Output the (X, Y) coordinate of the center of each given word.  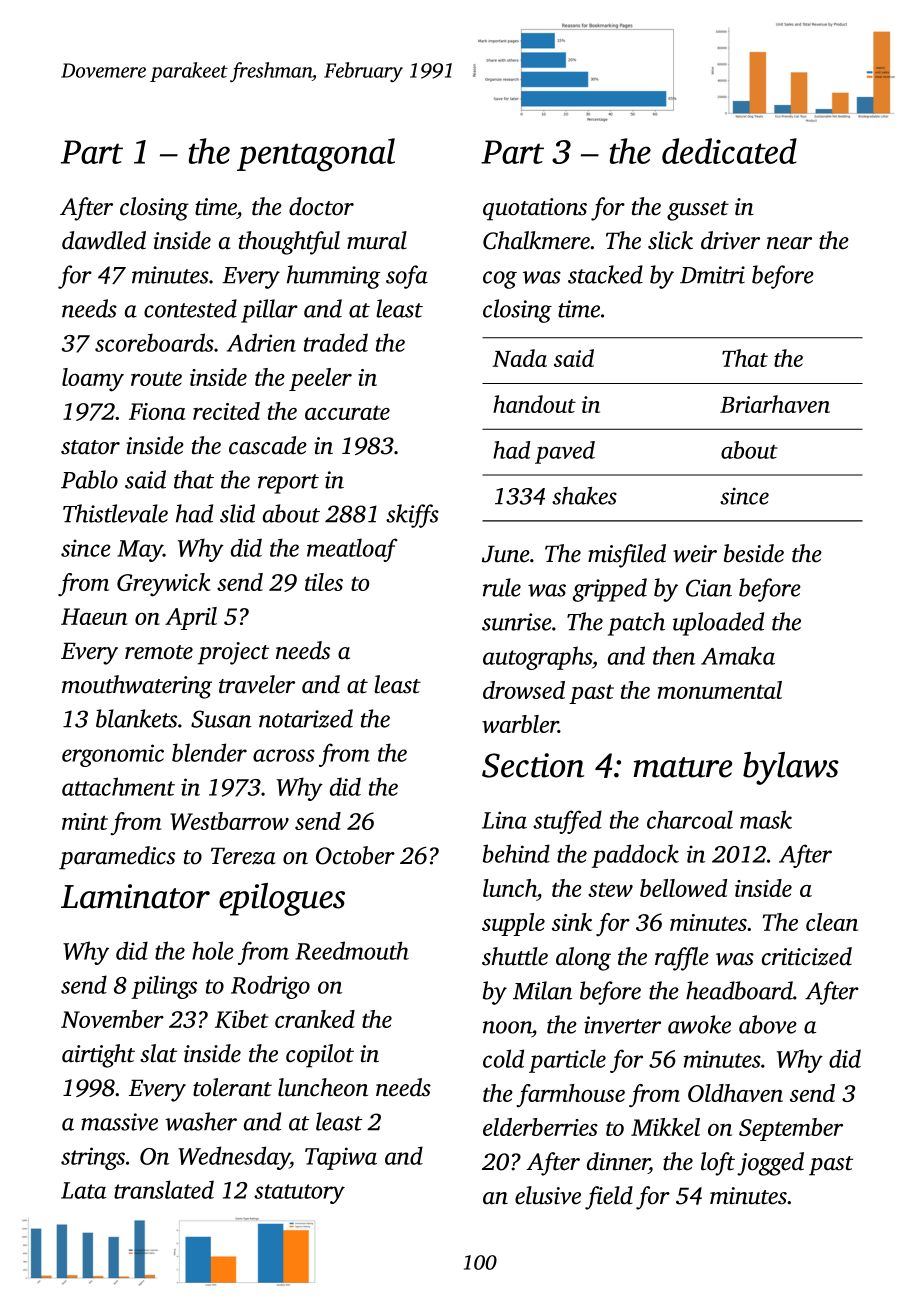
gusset (698, 211)
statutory (299, 1194)
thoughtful (289, 243)
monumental (720, 690)
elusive (548, 1195)
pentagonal (316, 155)
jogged (770, 1164)
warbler (520, 724)
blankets (136, 718)
